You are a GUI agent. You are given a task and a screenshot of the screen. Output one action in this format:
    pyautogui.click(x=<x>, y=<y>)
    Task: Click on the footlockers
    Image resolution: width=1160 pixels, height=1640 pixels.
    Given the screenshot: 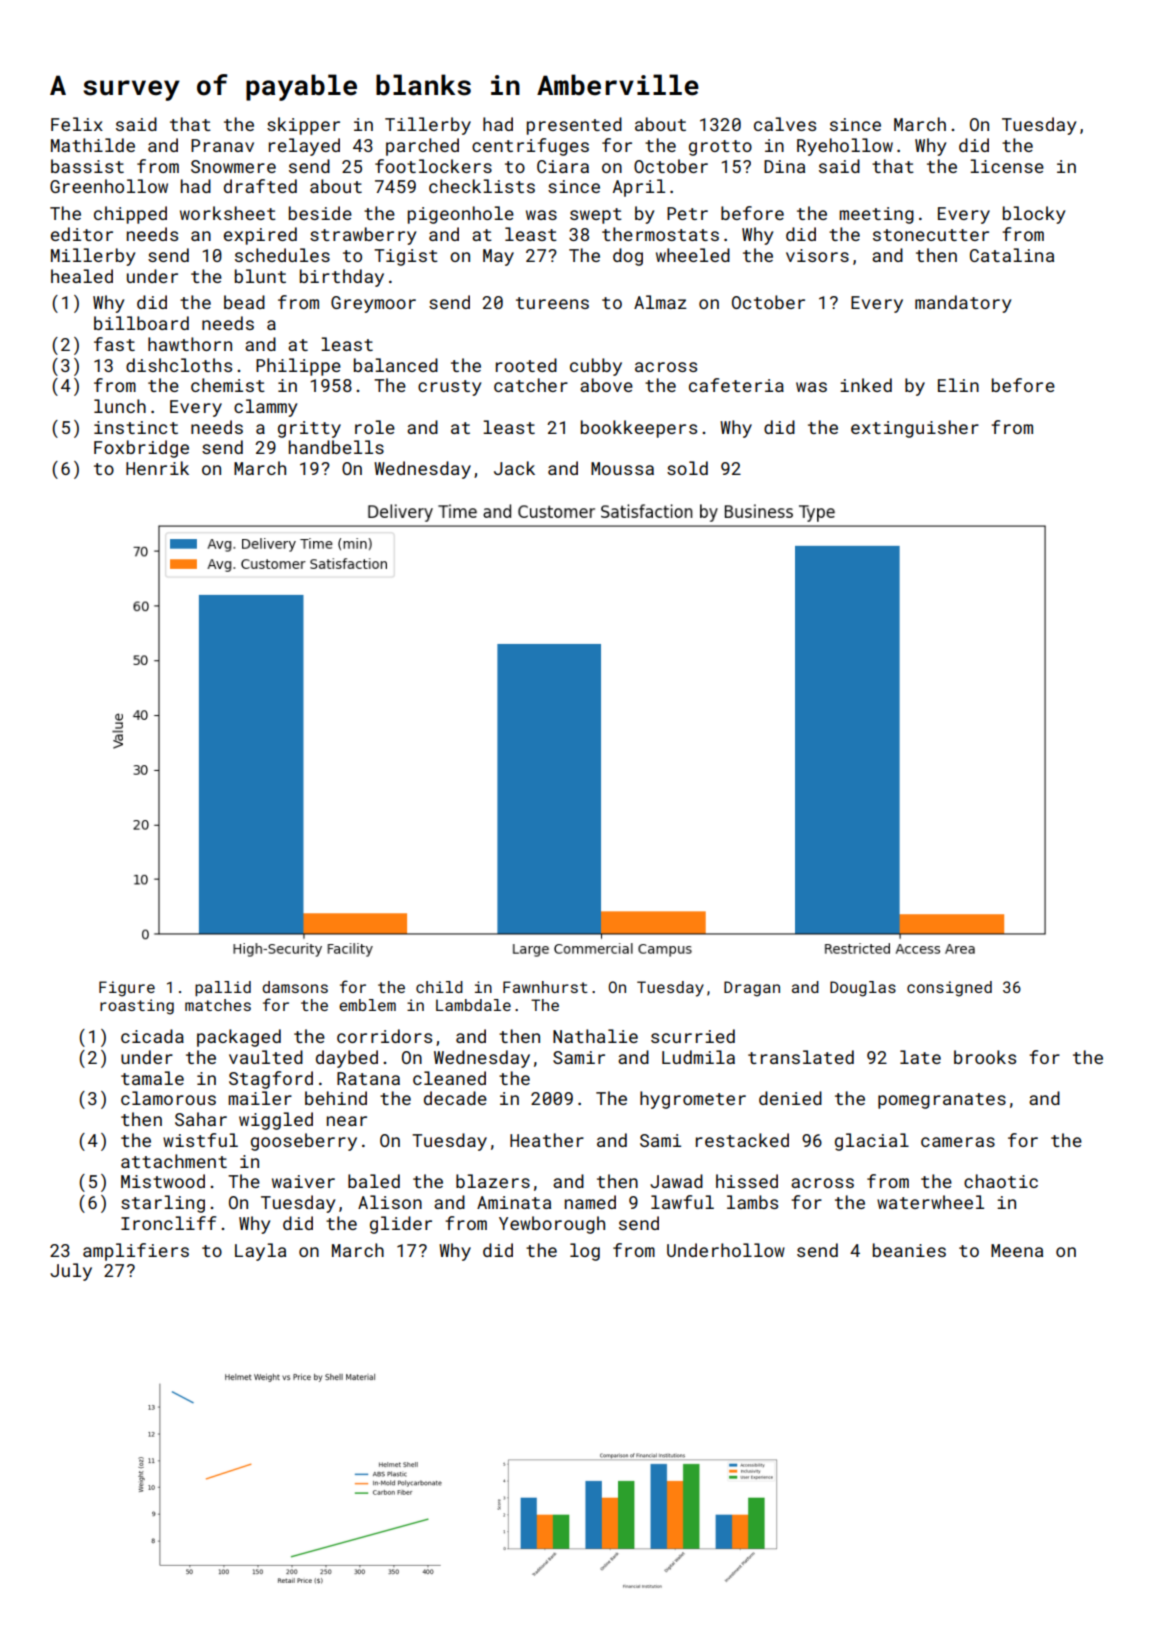 What is the action you would take?
    pyautogui.click(x=433, y=166)
